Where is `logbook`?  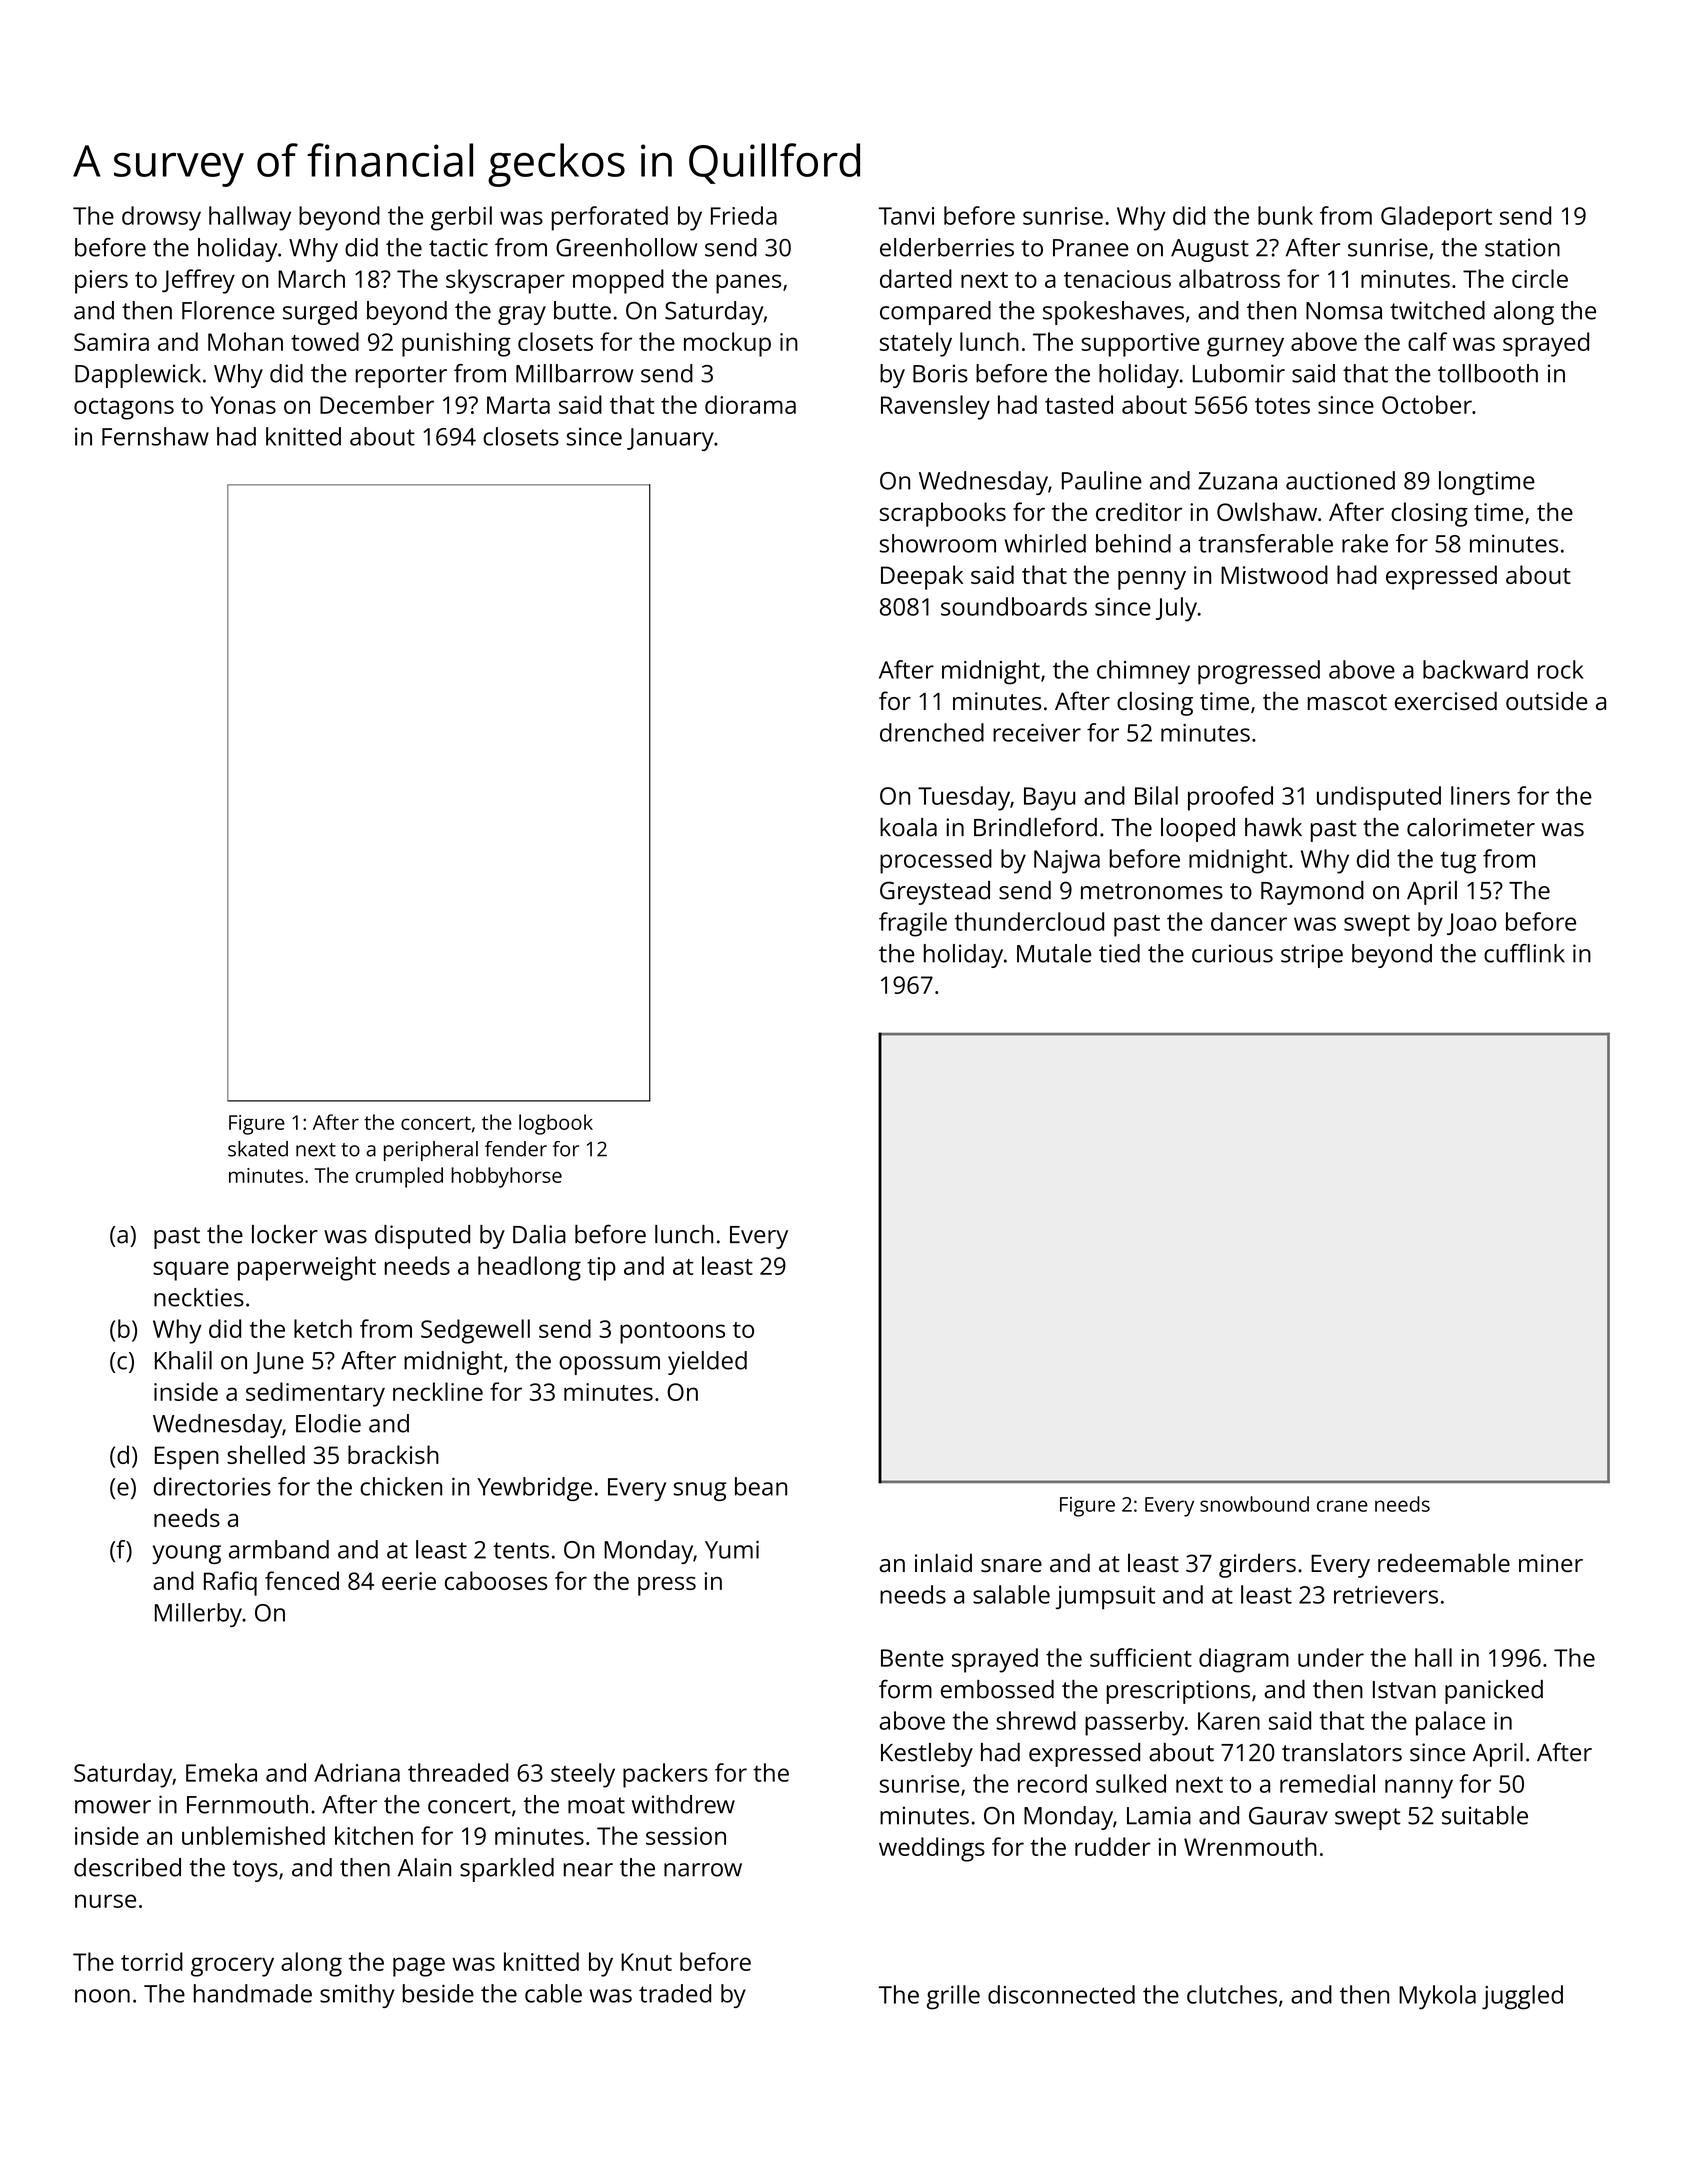 logbook is located at coordinates (556, 1124).
